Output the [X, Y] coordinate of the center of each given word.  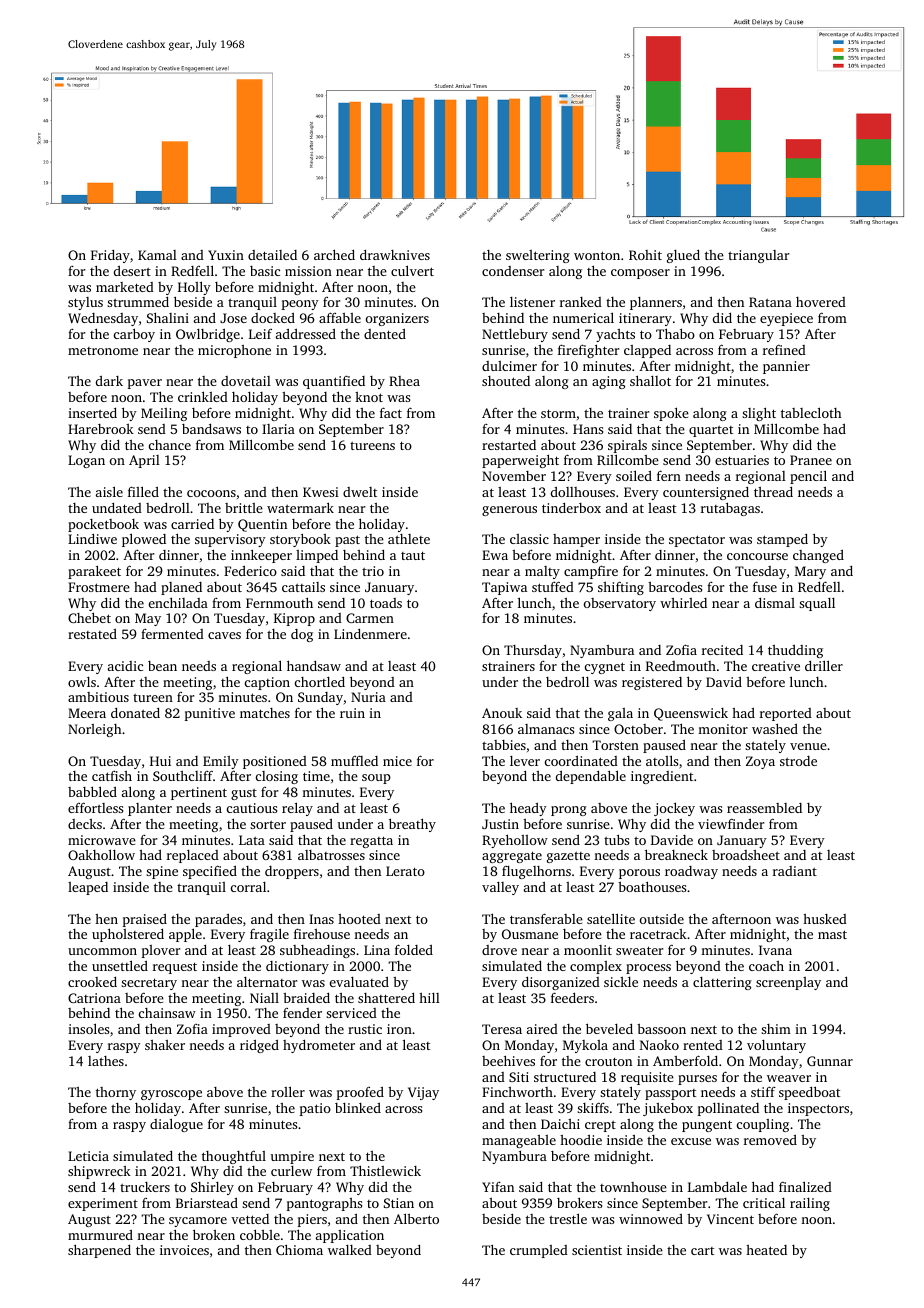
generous [509, 511]
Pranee [811, 460]
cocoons [211, 493]
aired [542, 1029]
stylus [85, 303]
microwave [102, 840]
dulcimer [509, 366]
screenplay [788, 983]
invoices [184, 1250]
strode [798, 761]
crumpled [539, 1251]
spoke [671, 414]
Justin [500, 824]
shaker [165, 1045]
